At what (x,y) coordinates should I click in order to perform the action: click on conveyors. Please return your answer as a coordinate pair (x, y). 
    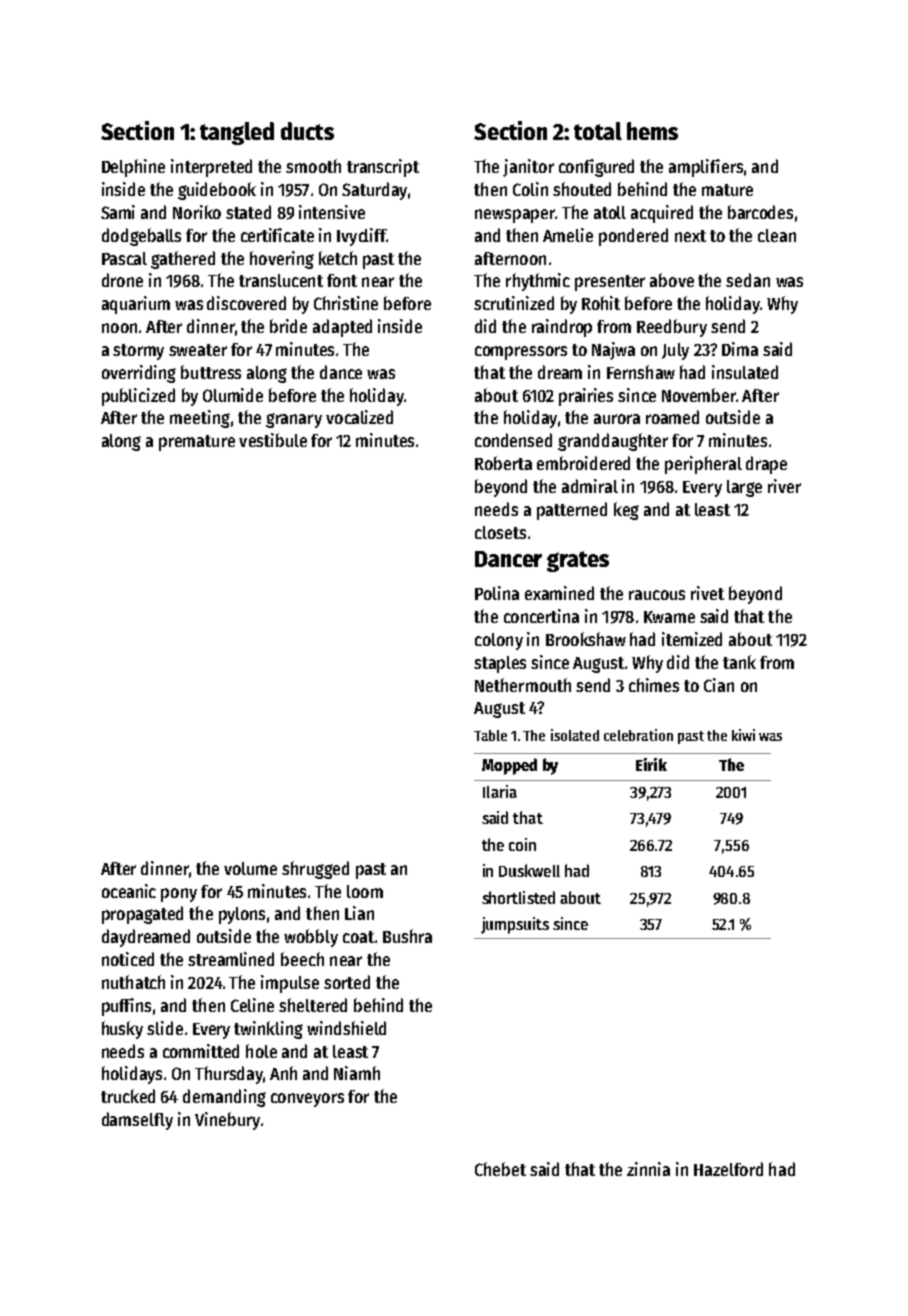
    Looking at the image, I should click on (307, 1100).
